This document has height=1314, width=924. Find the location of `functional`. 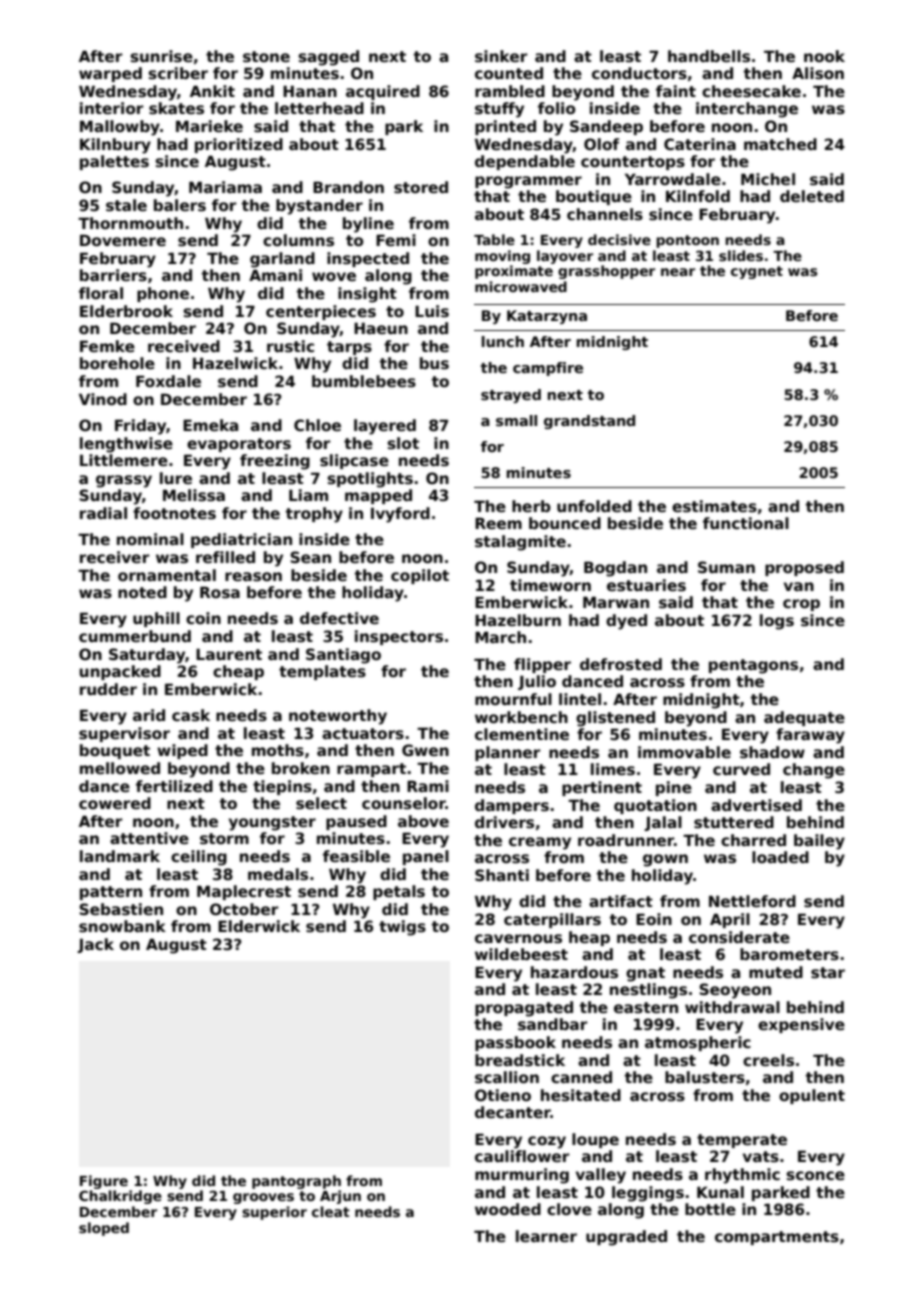

functional is located at coordinates (746, 523).
